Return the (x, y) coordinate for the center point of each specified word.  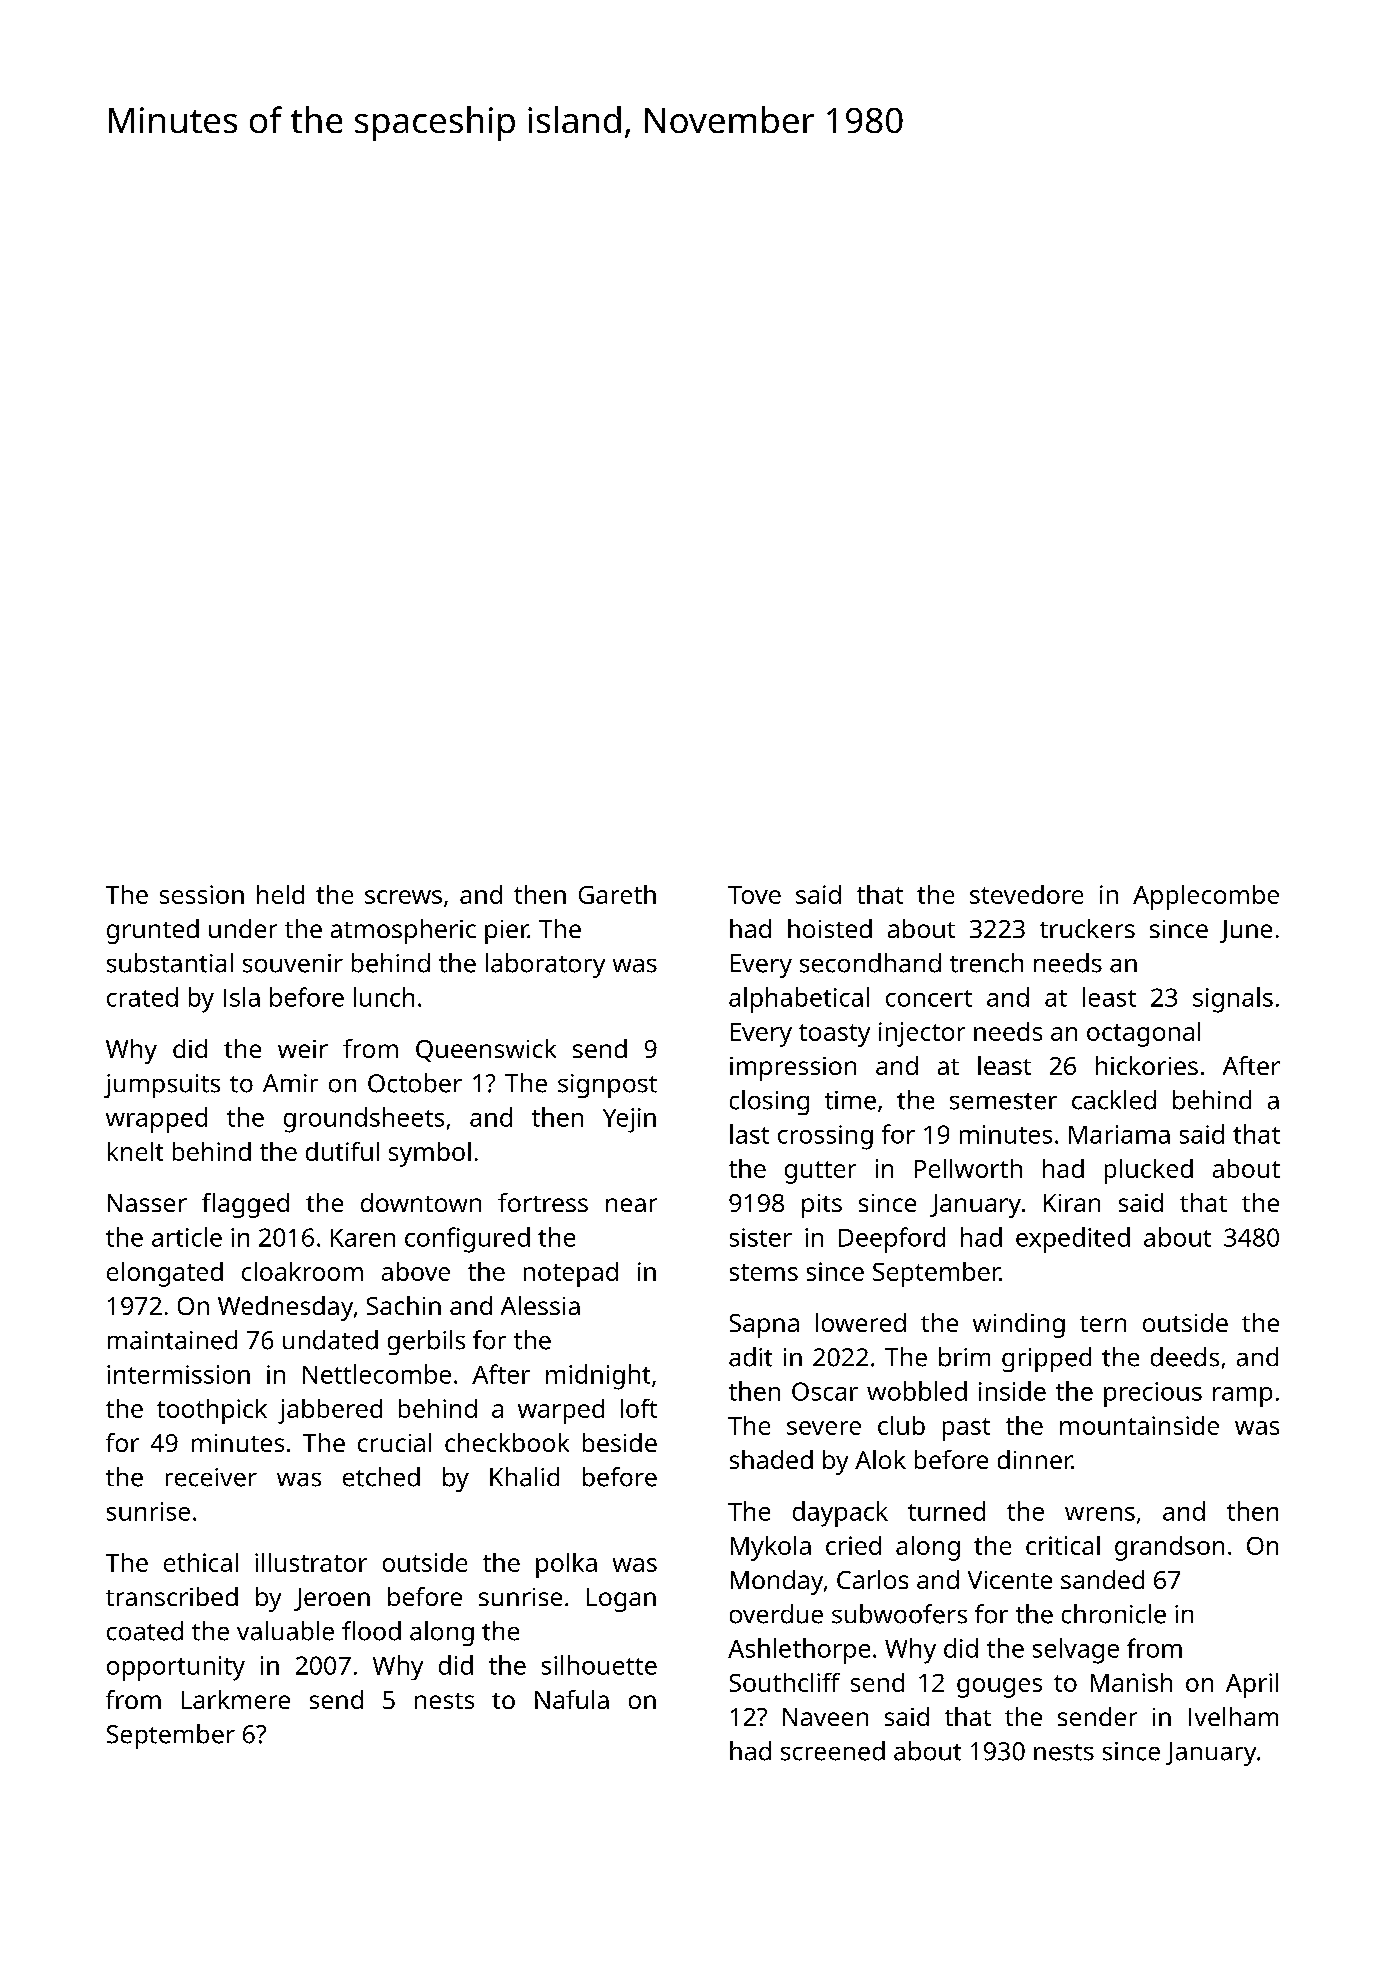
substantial (170, 963)
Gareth (617, 894)
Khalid (524, 1477)
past (966, 1429)
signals (1233, 1000)
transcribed (172, 1596)
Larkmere (236, 1699)
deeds (1185, 1357)
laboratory (545, 965)
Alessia (540, 1305)
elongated (165, 1274)
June (1246, 931)
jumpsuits (162, 1086)
